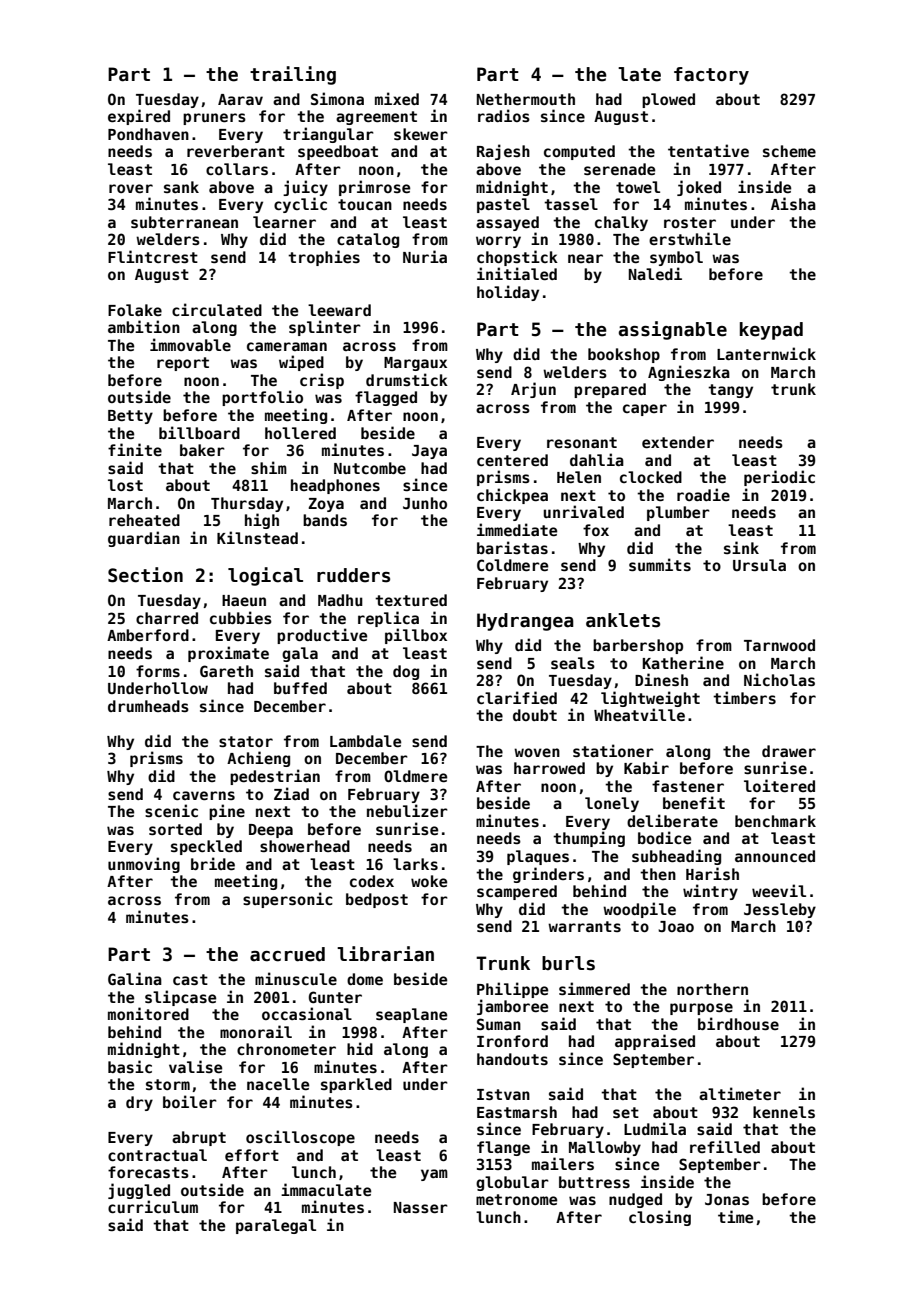  What do you see at coordinates (139, 1191) in the image?
I see `juggled` at bounding box center [139, 1191].
